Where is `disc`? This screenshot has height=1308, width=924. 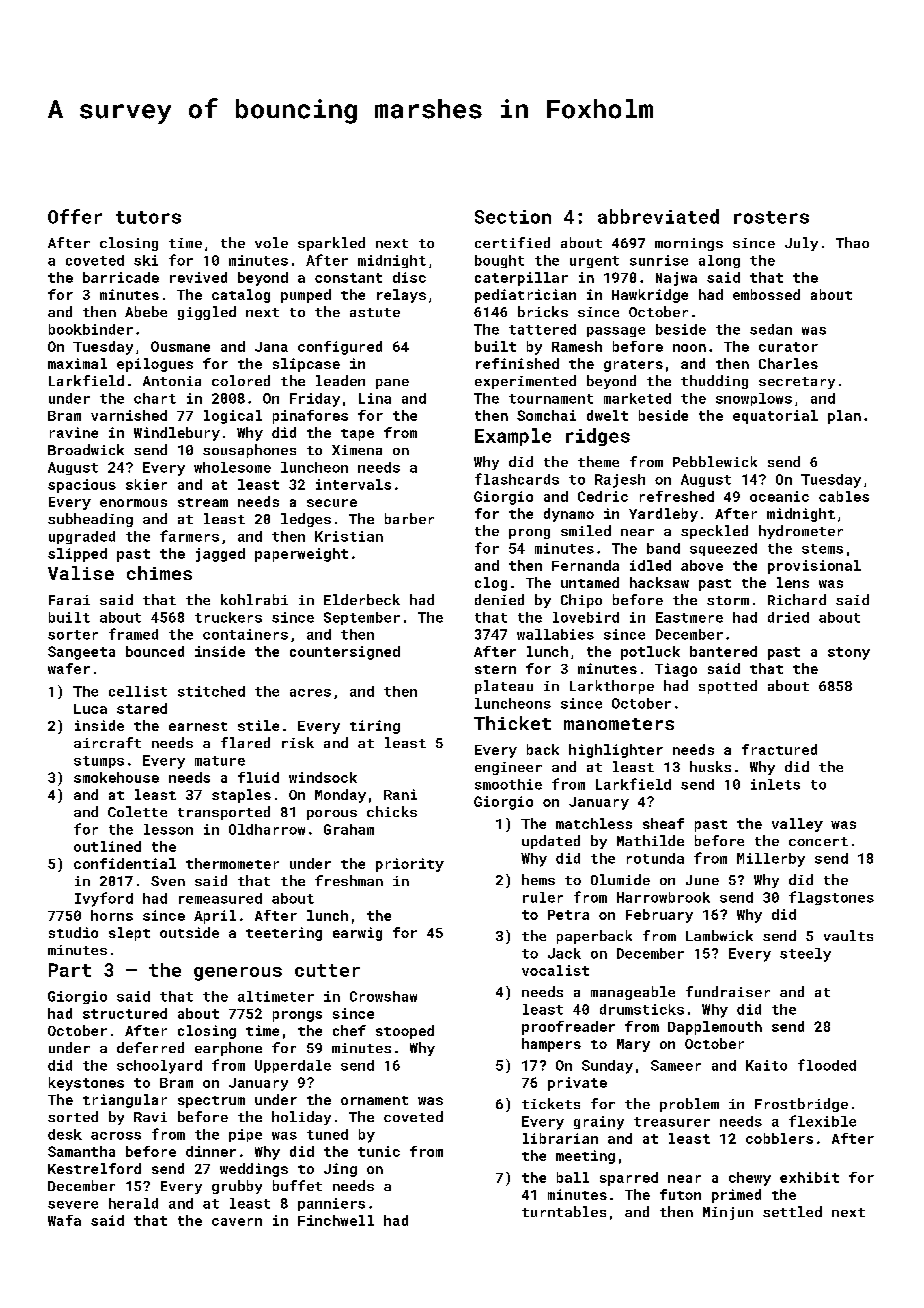 disc is located at coordinates (409, 277).
